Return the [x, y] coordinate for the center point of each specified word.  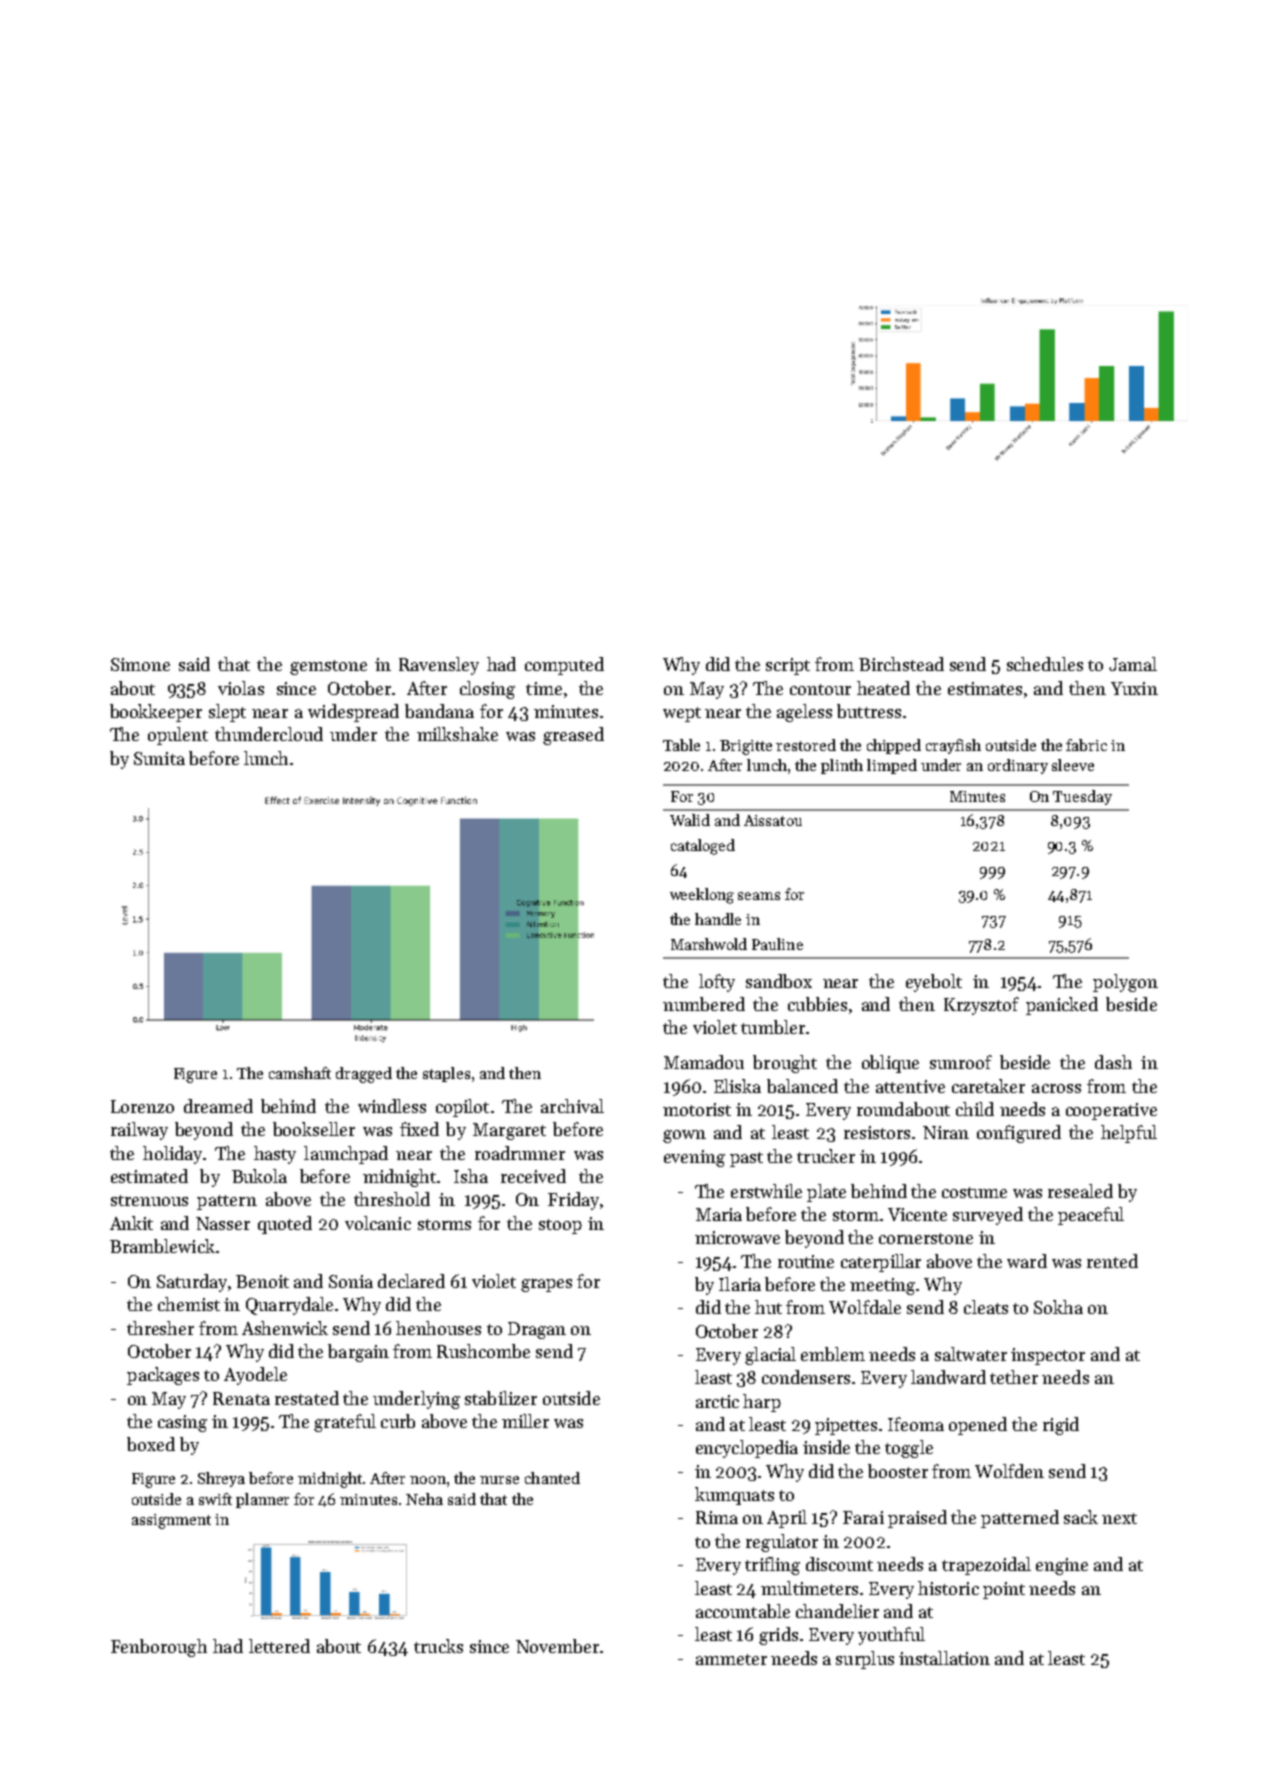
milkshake [457, 734]
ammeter [731, 1659]
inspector [1048, 1356]
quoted [285, 1225]
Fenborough [159, 1648]
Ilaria [740, 1284]
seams [759, 896]
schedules [1045, 664]
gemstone [328, 667]
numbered [704, 1004]
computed [564, 666]
